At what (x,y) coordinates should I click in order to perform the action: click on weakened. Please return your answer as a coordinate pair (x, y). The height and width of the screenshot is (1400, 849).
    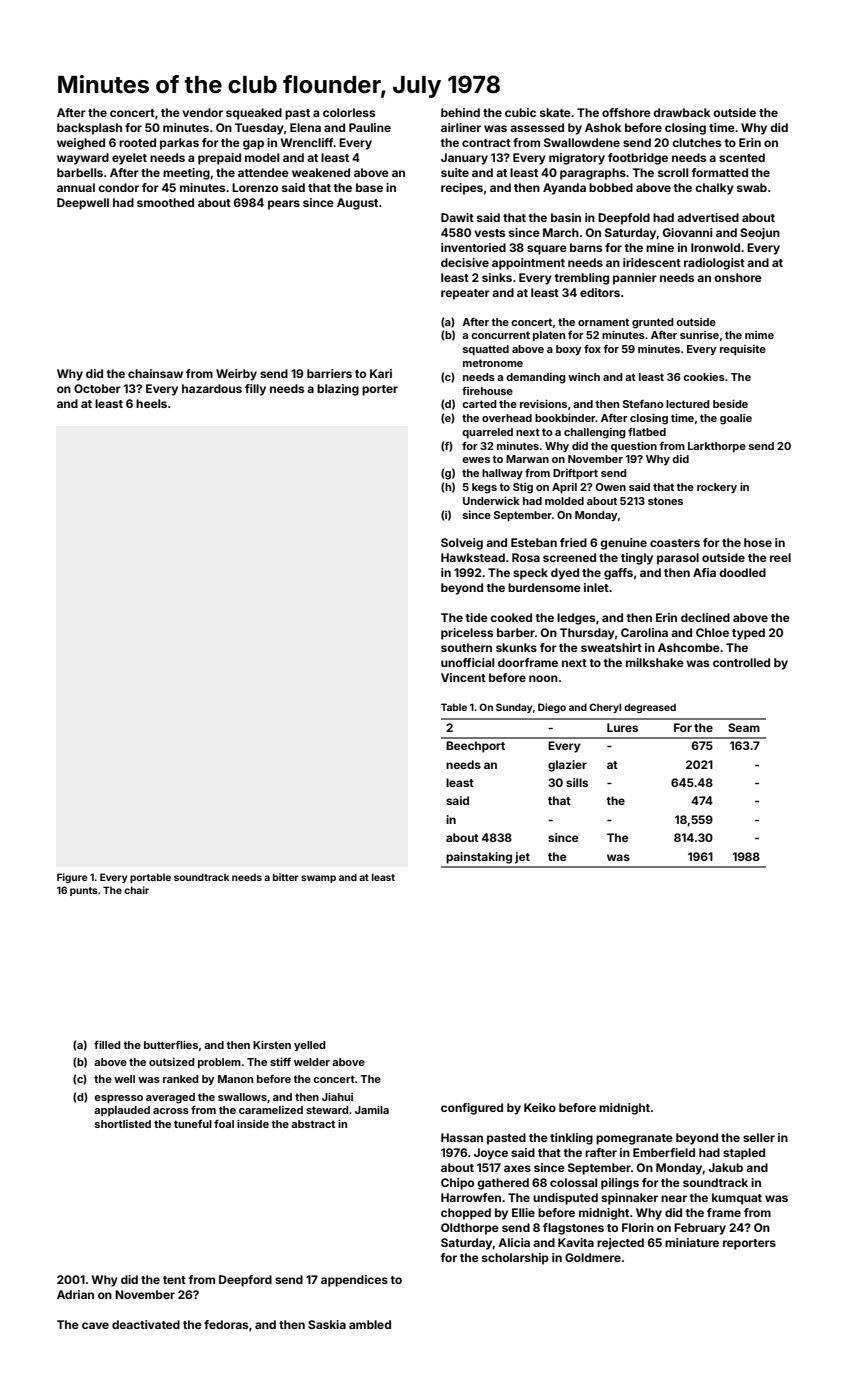
    Looking at the image, I should click on (321, 172).
